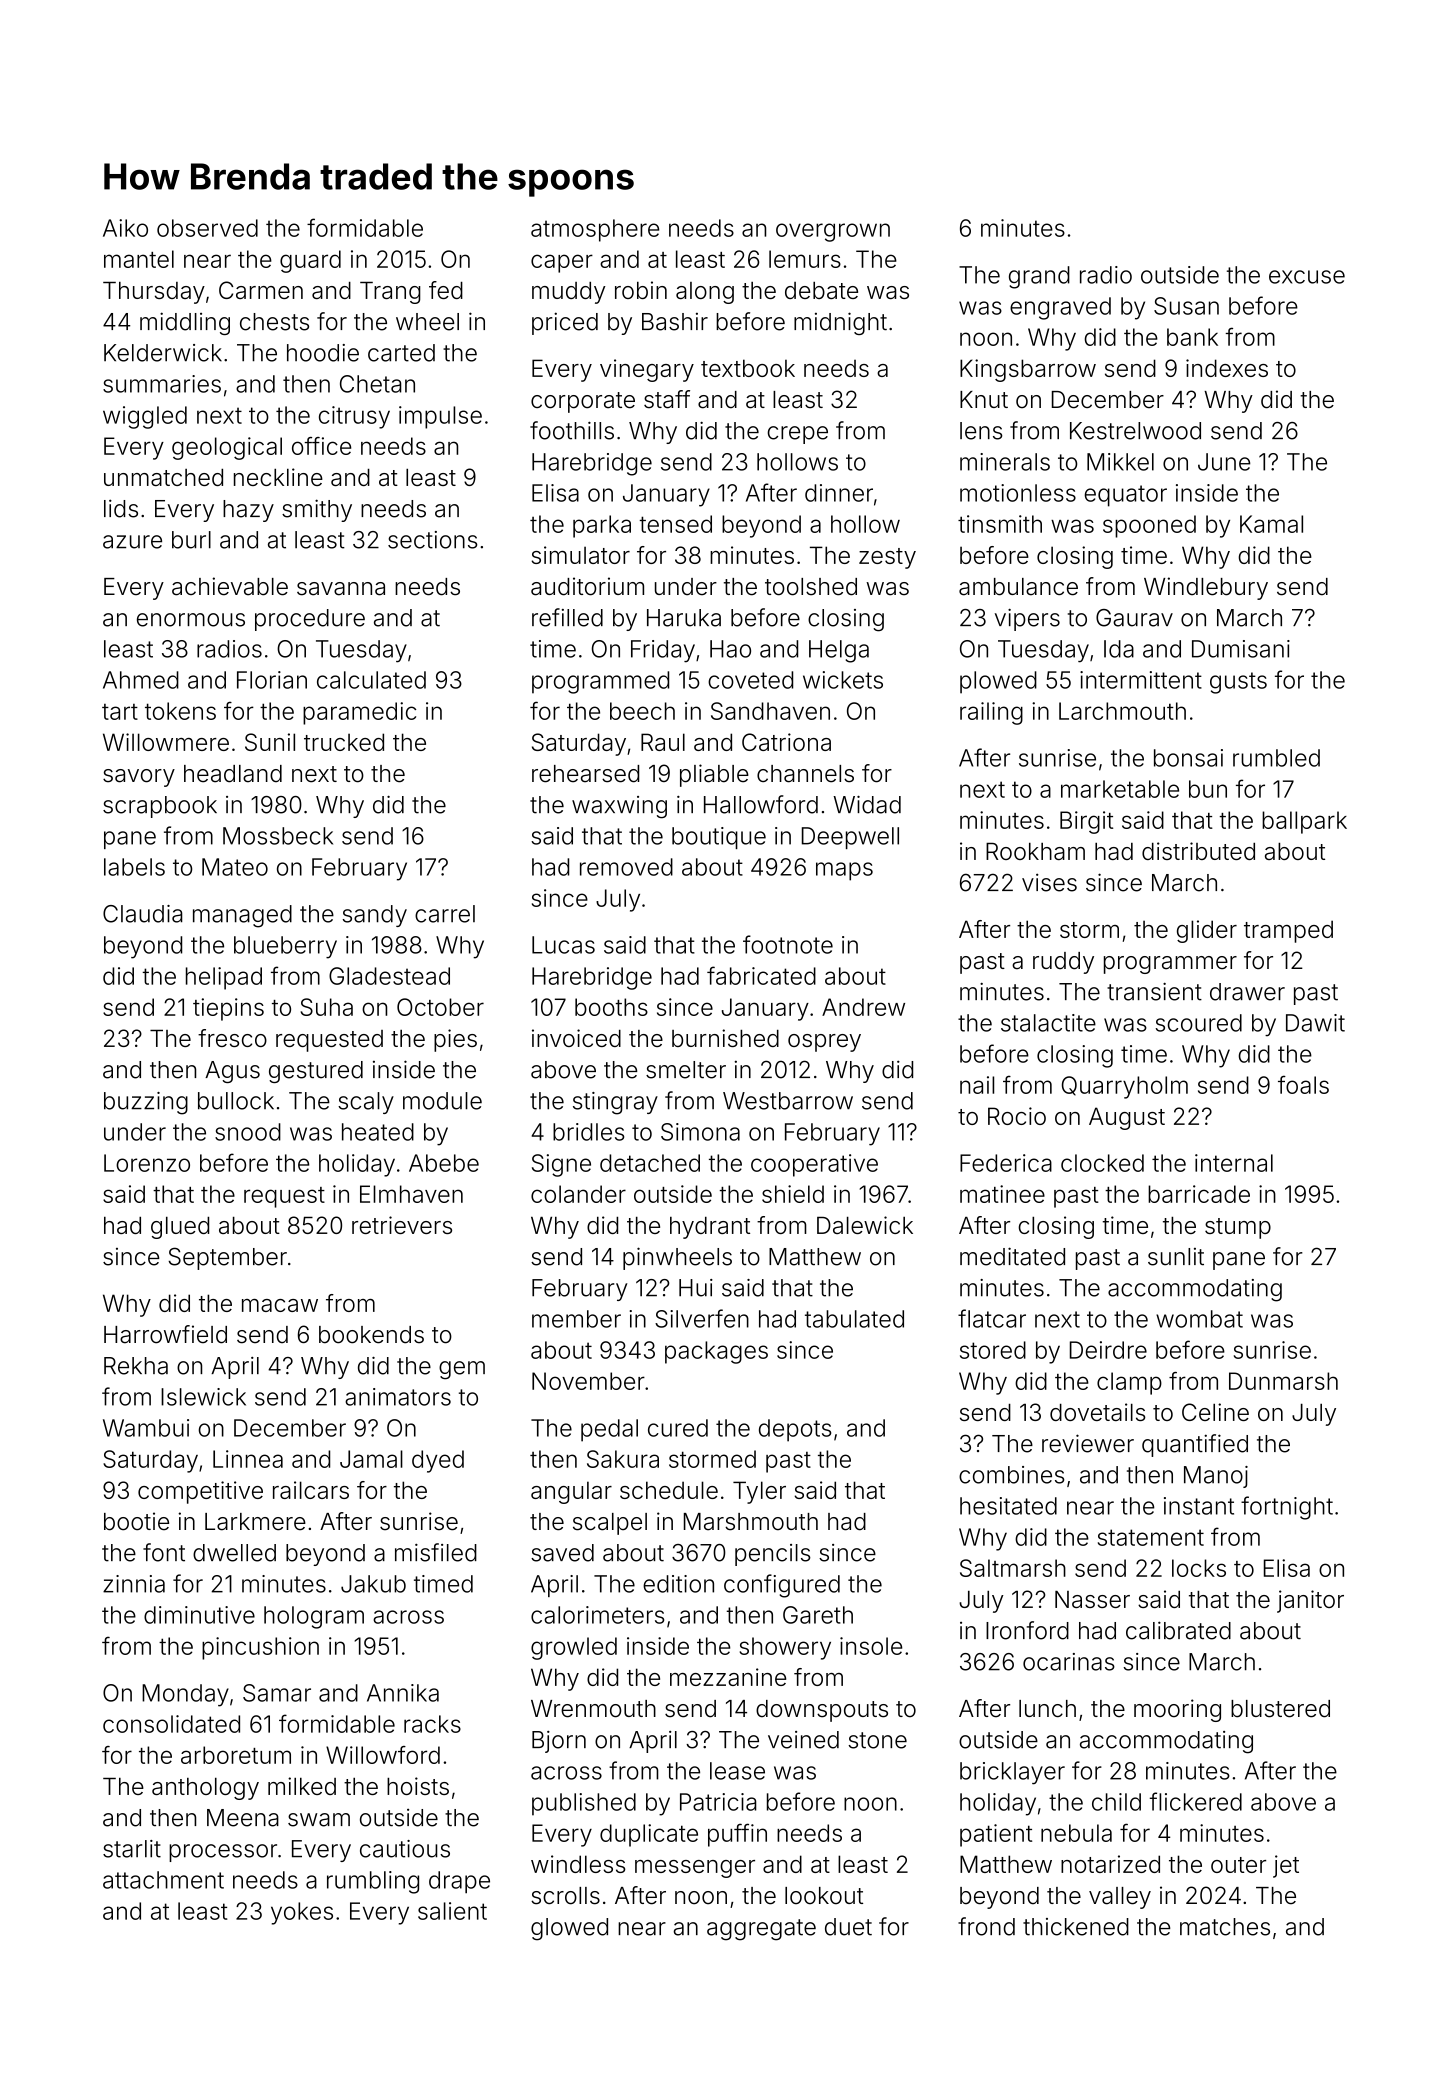 This screenshot has height=2100, width=1450. What do you see at coordinates (574, 1648) in the screenshot?
I see `growled` at bounding box center [574, 1648].
